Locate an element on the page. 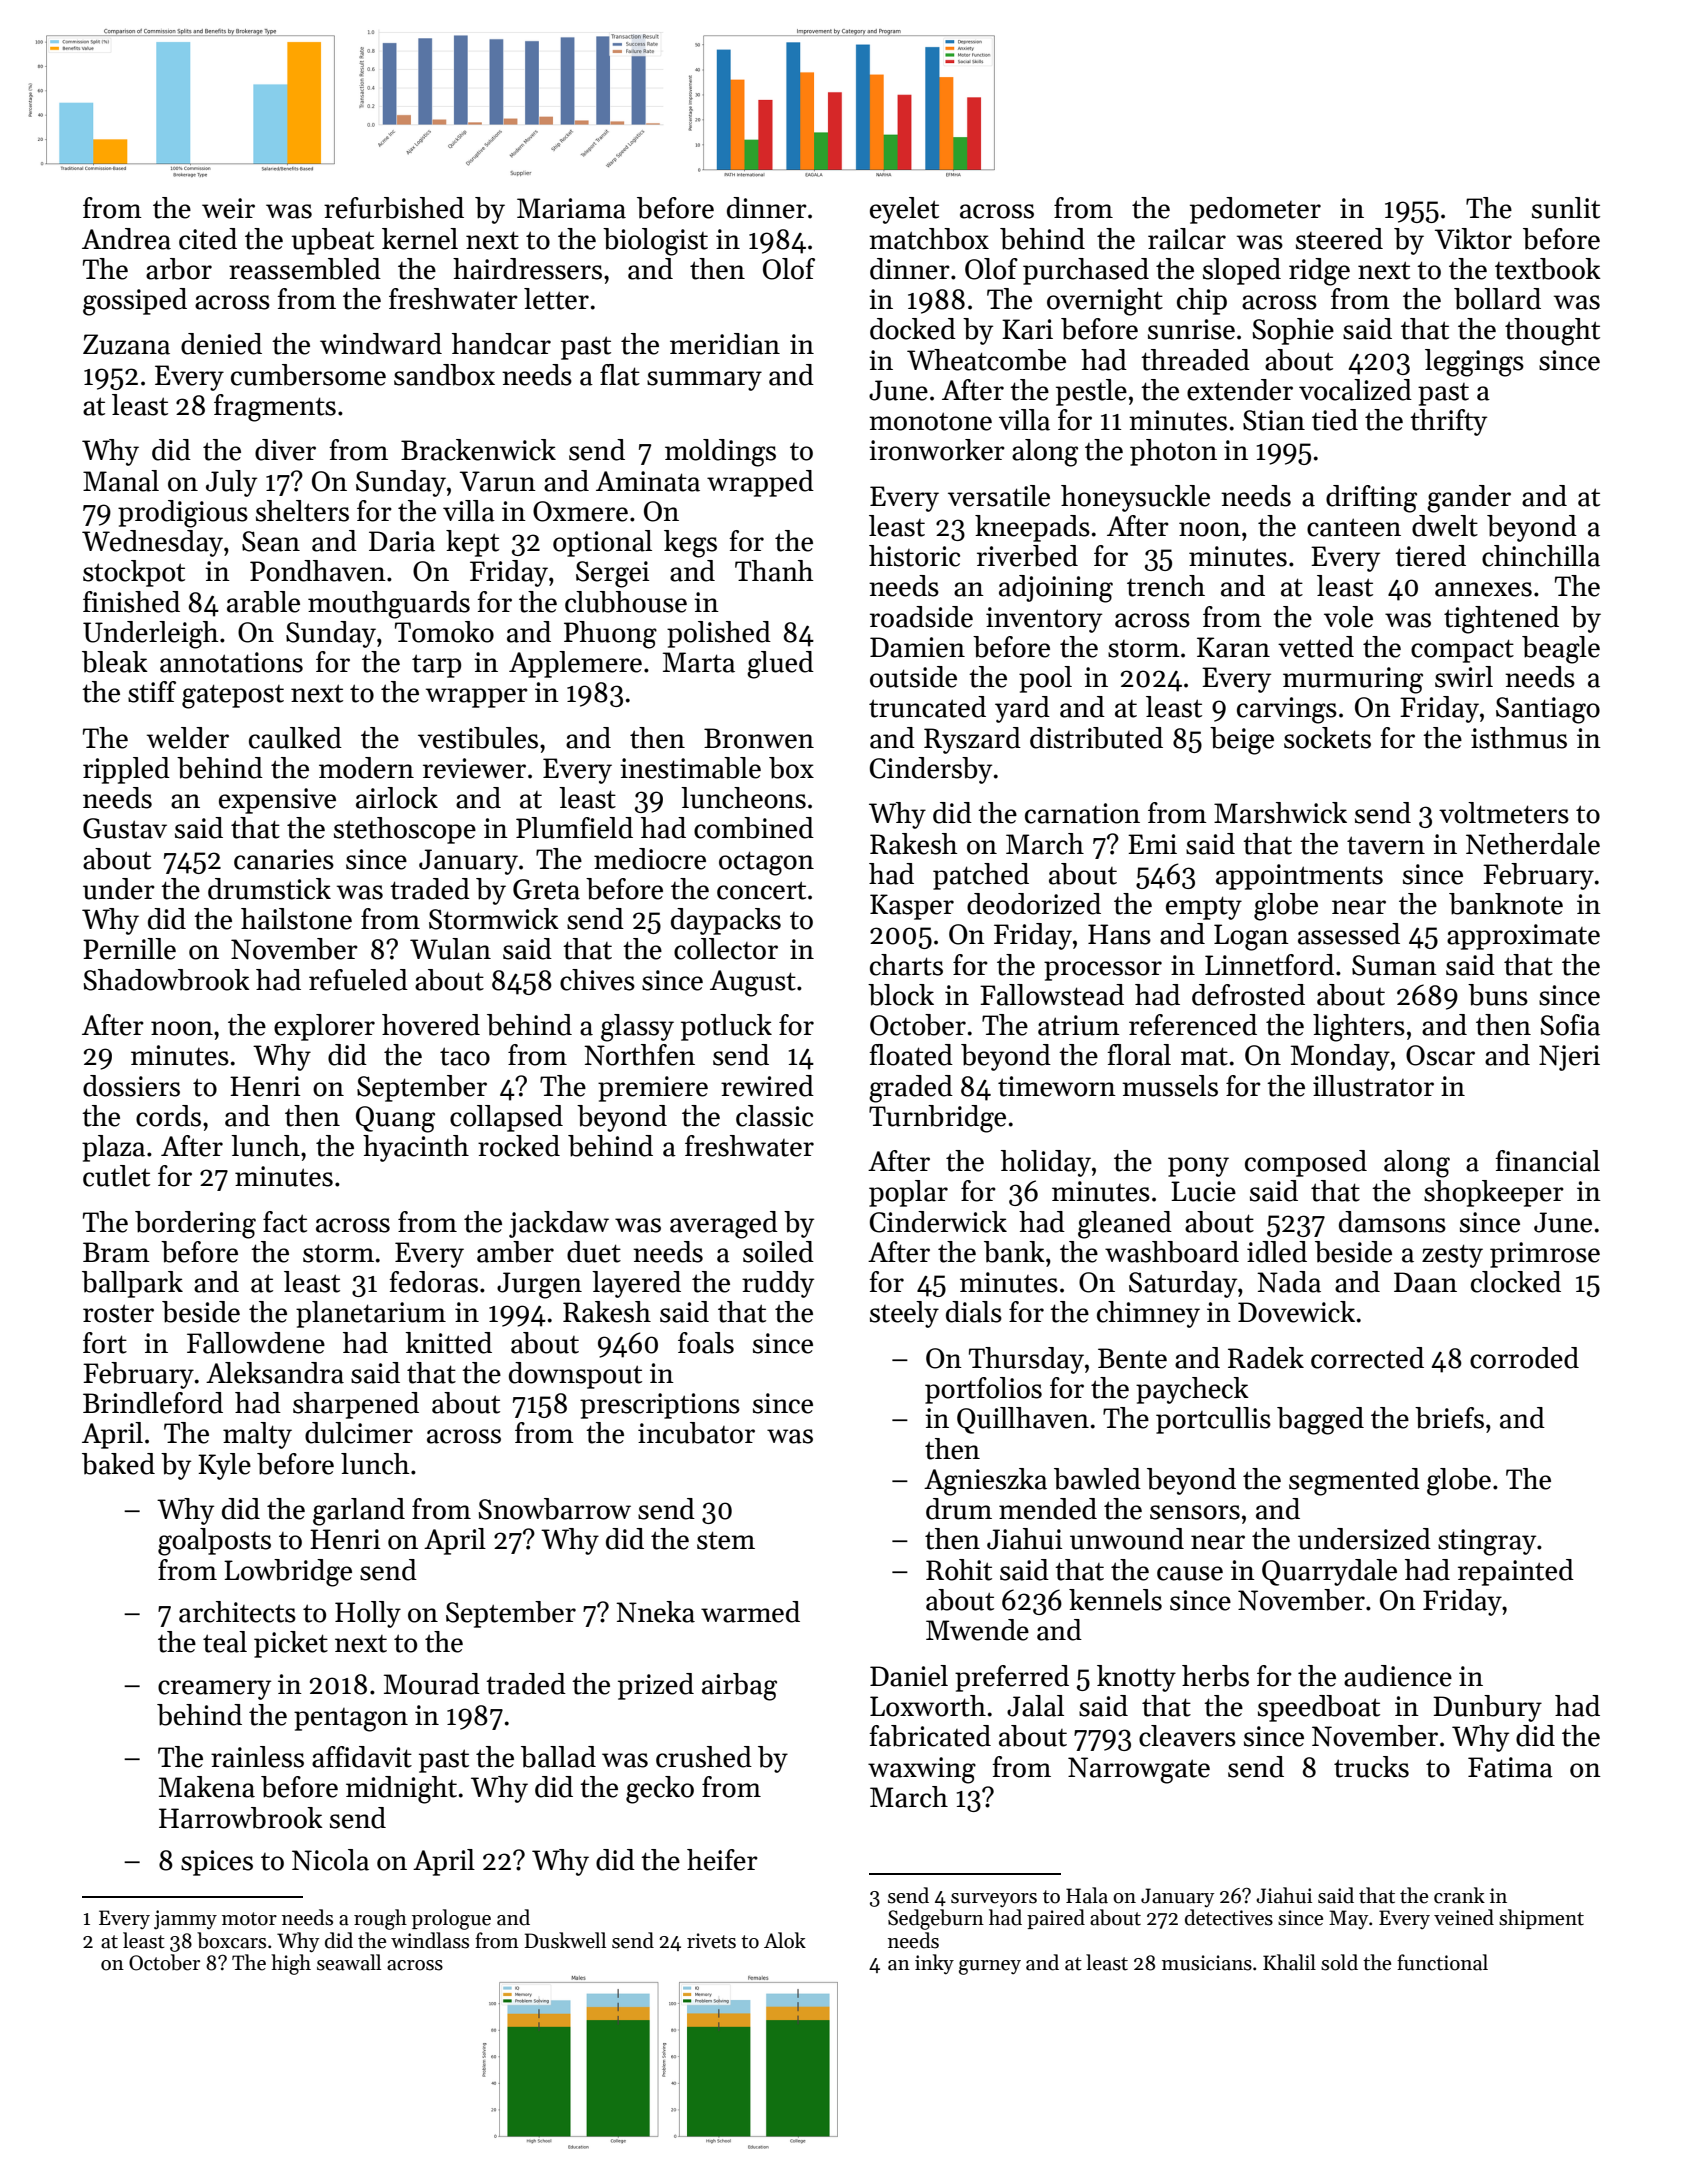 The image size is (1683, 2178). Wulan is located at coordinates (450, 949).
